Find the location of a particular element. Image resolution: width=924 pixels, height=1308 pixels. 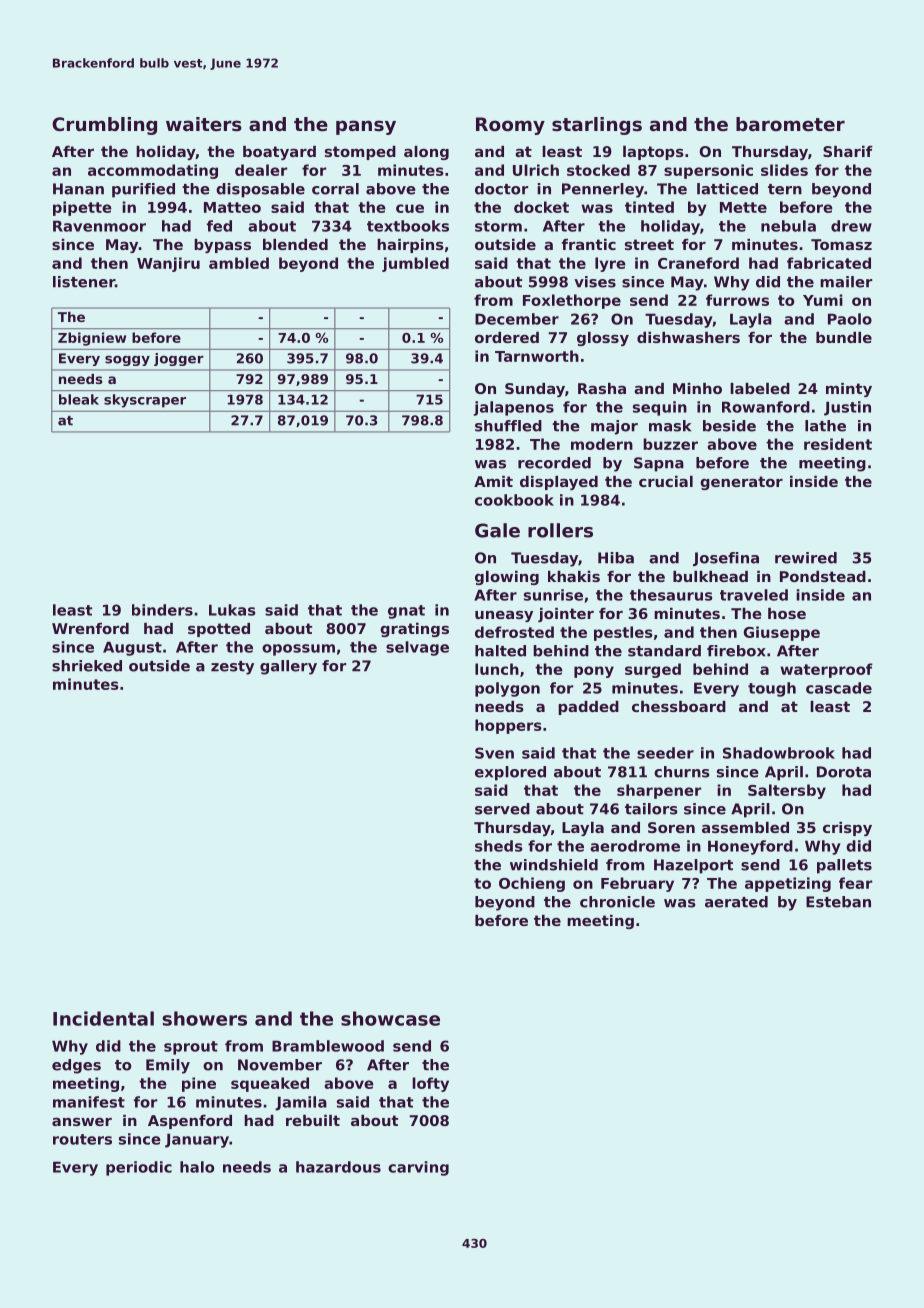

fear is located at coordinates (855, 883).
